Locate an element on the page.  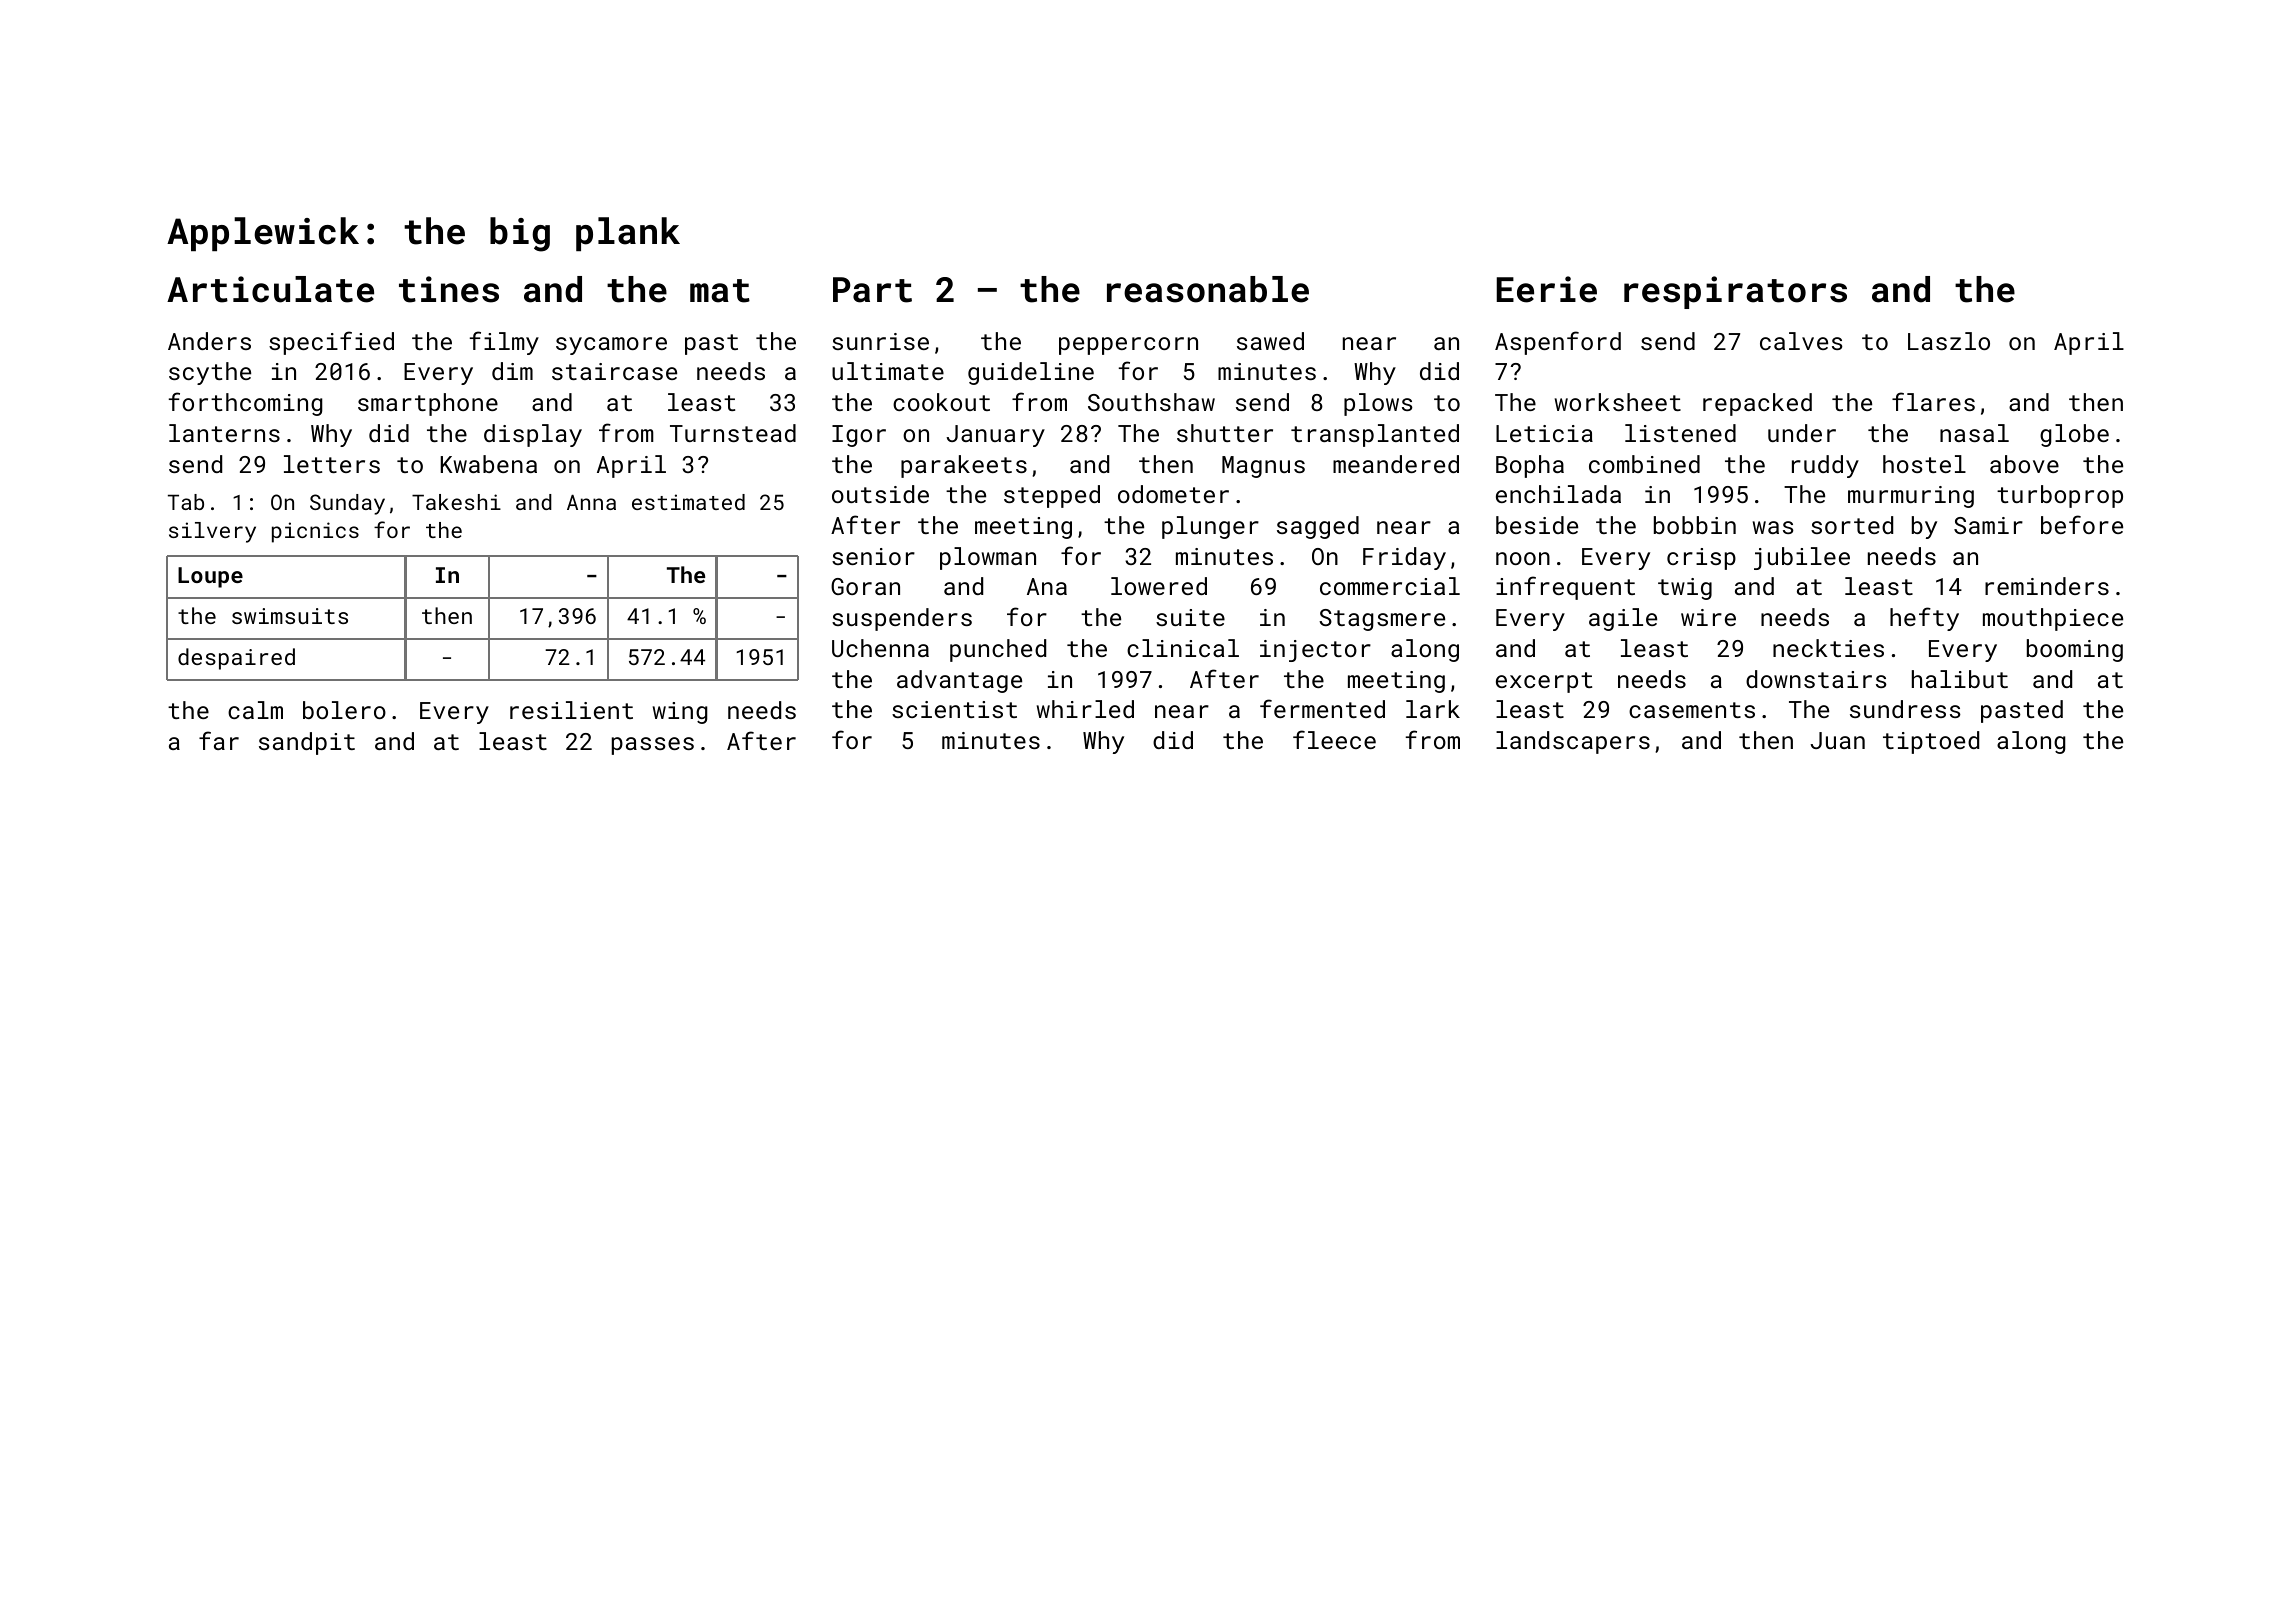
repacked is located at coordinates (1757, 404).
